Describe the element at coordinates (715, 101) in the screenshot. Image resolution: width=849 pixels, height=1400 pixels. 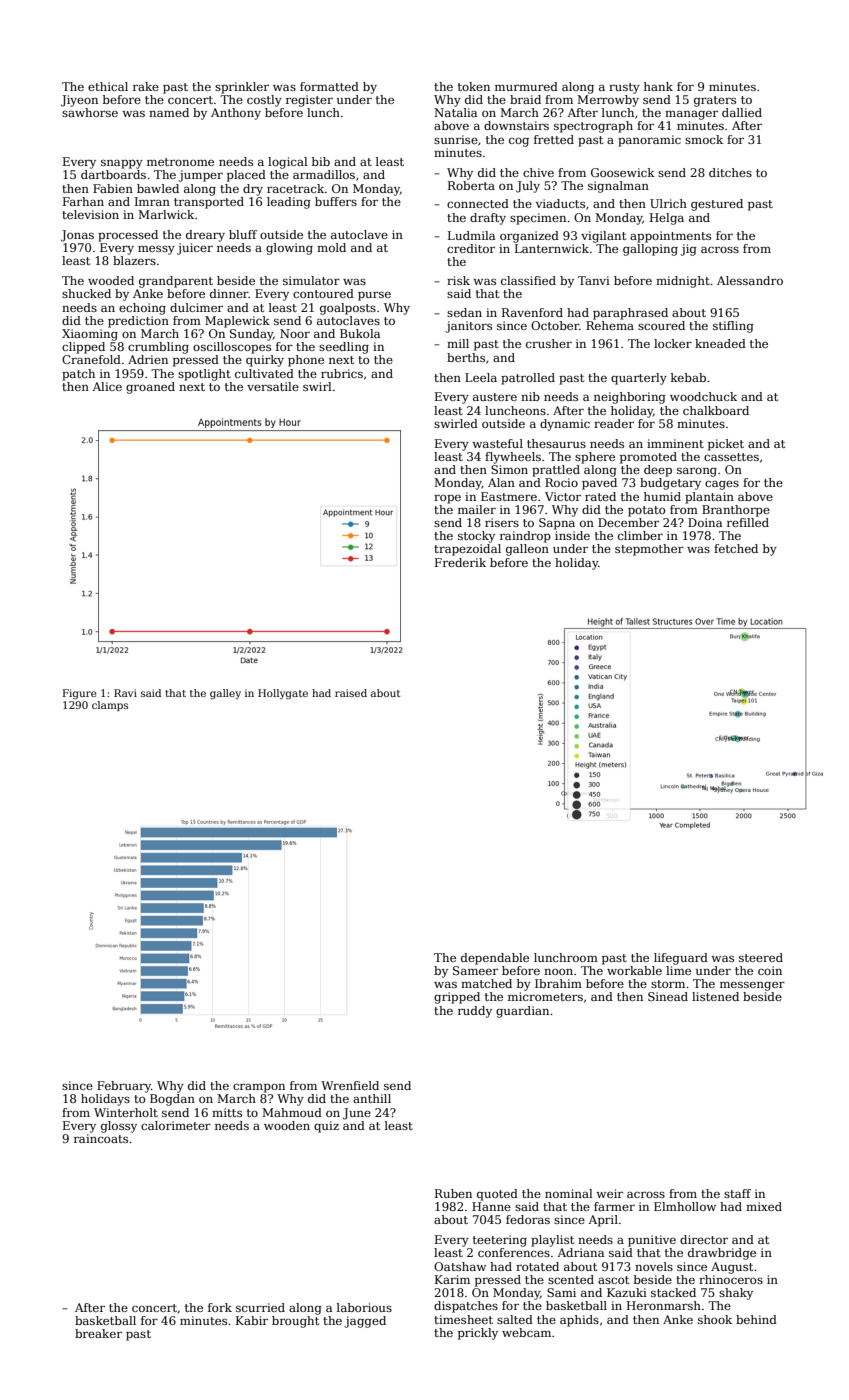
I see `graters` at that location.
